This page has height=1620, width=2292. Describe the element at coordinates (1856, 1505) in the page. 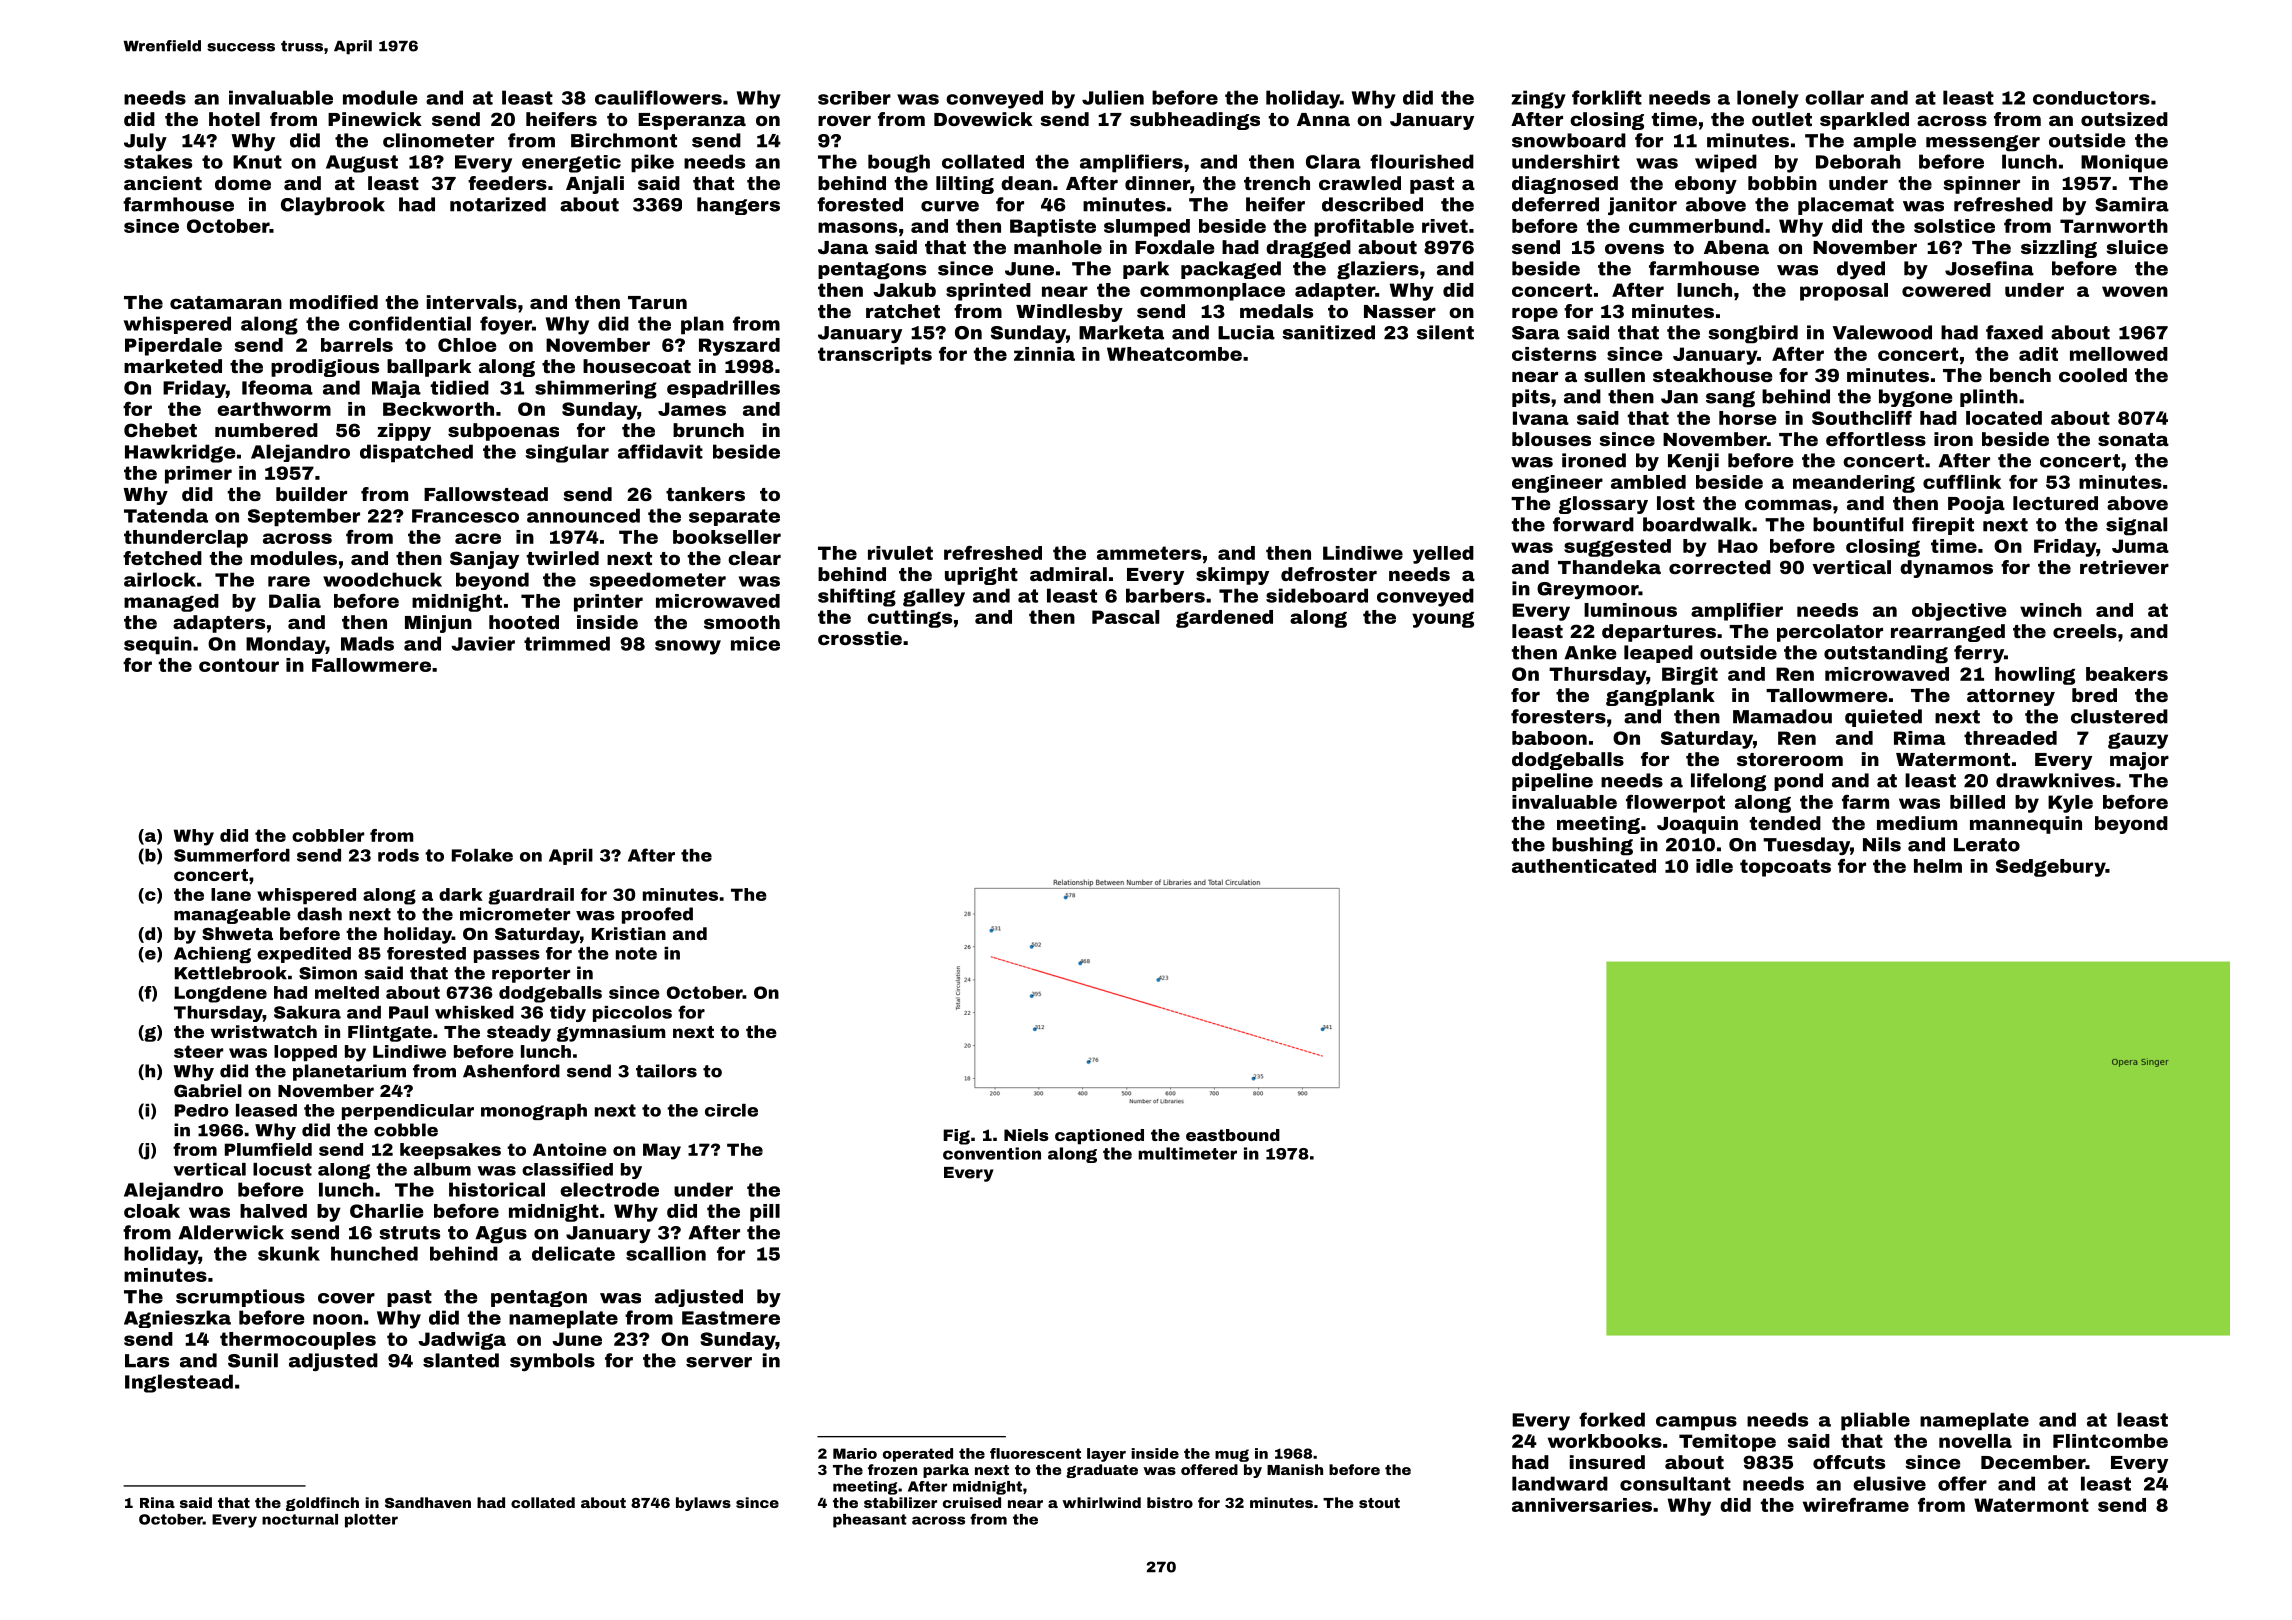

I see `wireframe` at that location.
